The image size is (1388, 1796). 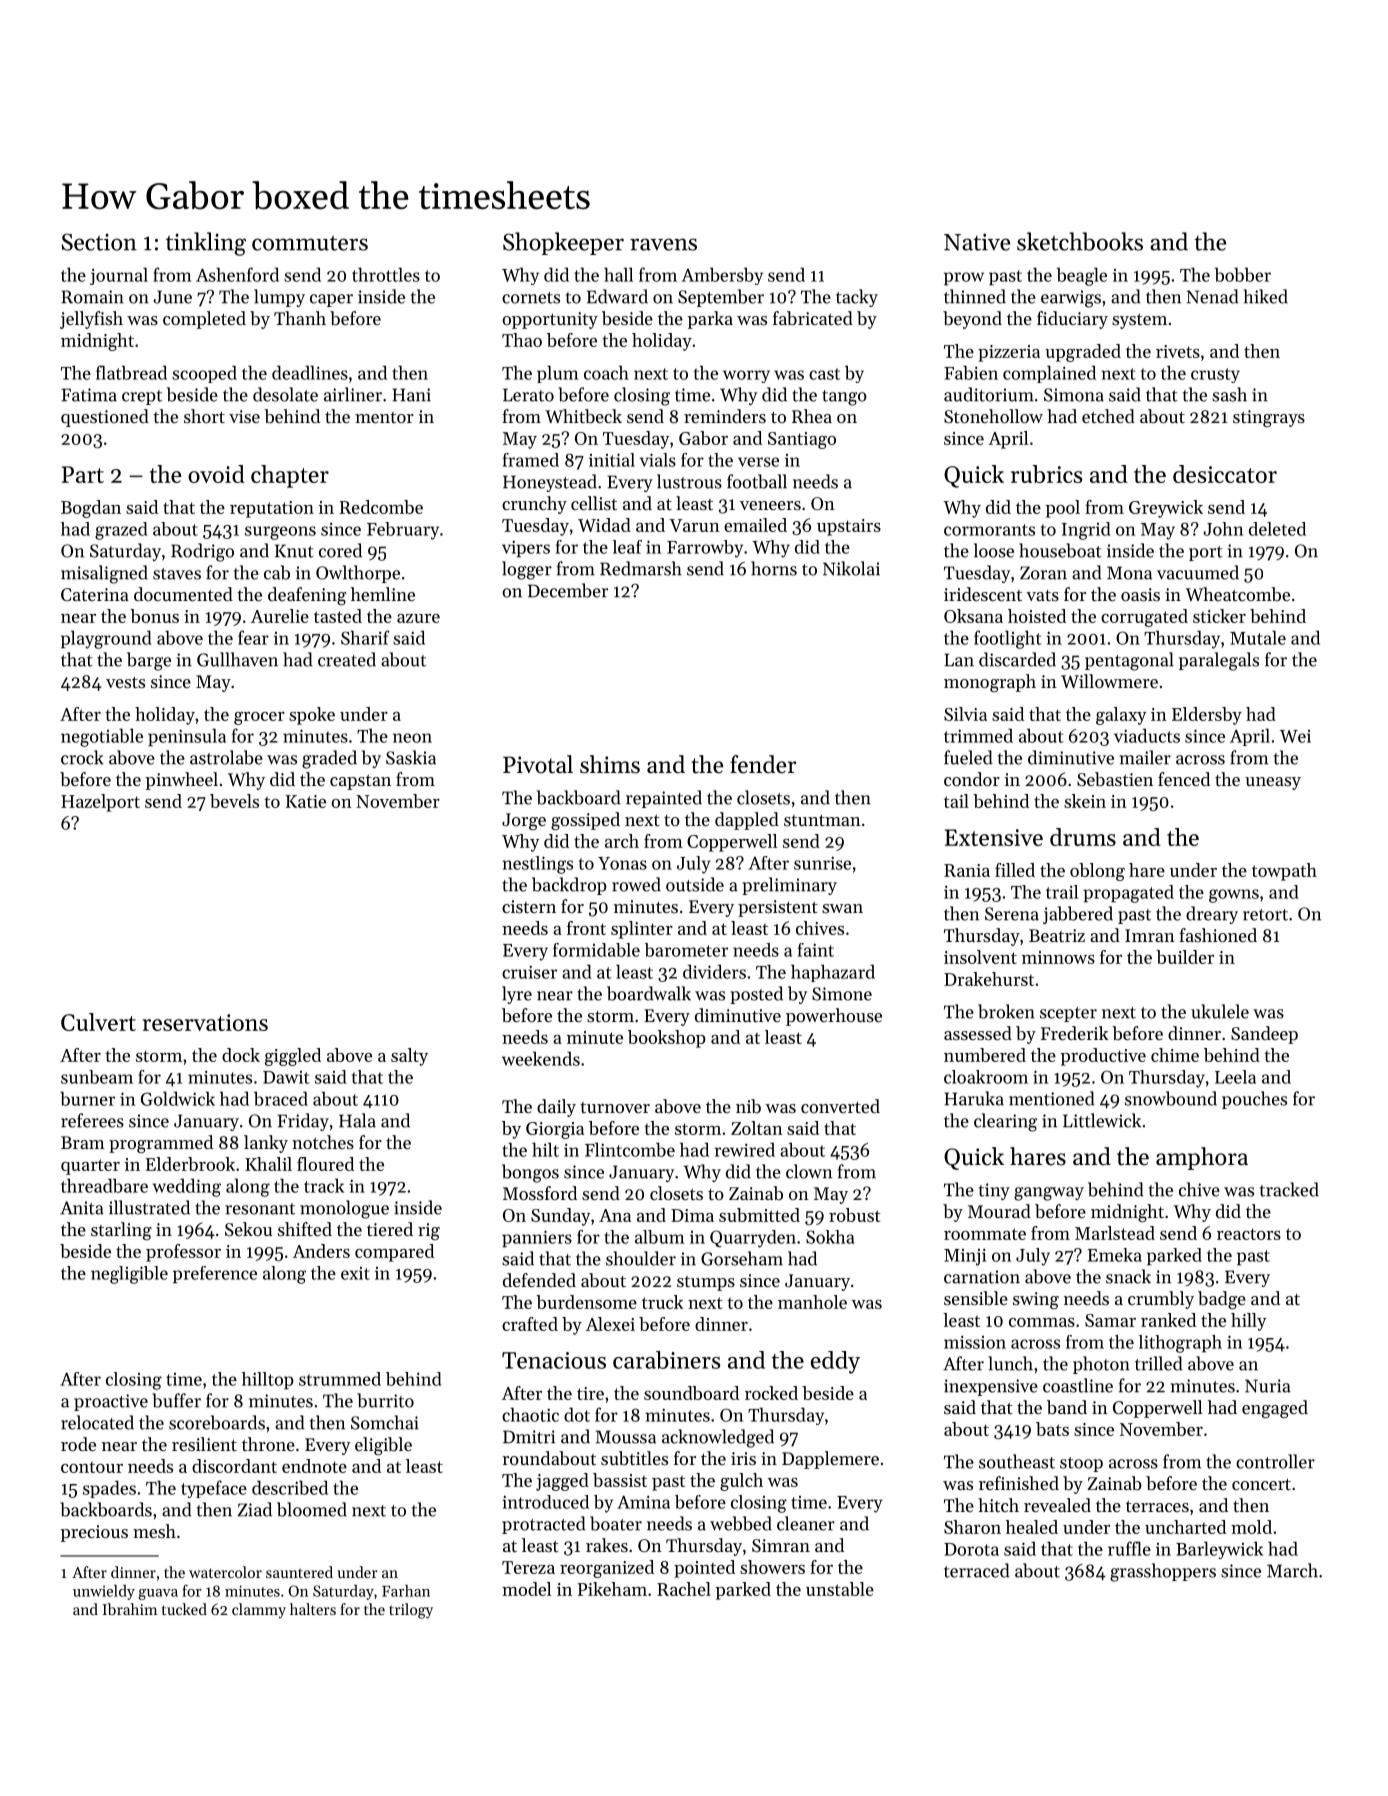 I want to click on sketchbooks, so click(x=1080, y=241).
